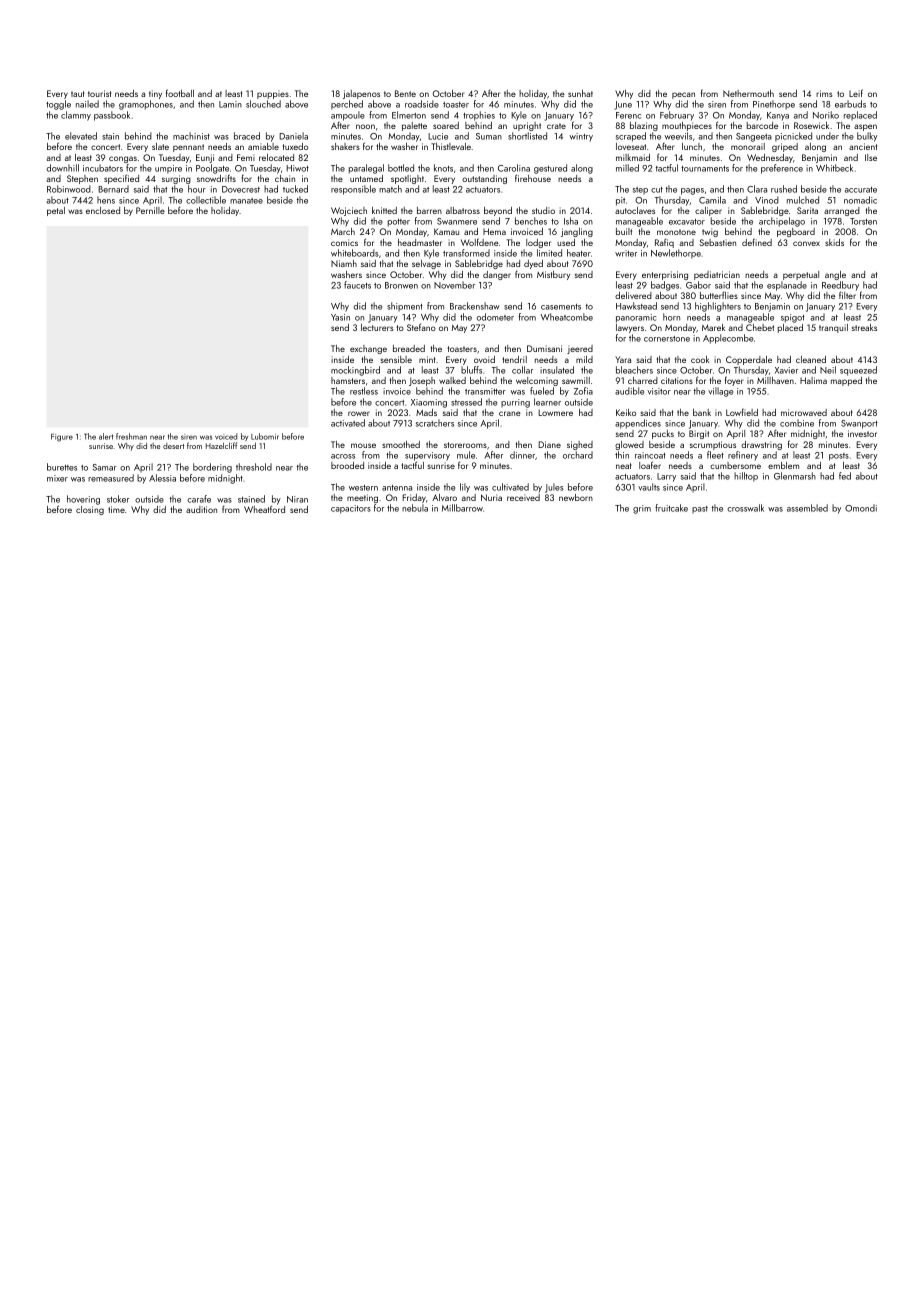 The image size is (924, 1308). I want to click on Leif, so click(856, 93).
